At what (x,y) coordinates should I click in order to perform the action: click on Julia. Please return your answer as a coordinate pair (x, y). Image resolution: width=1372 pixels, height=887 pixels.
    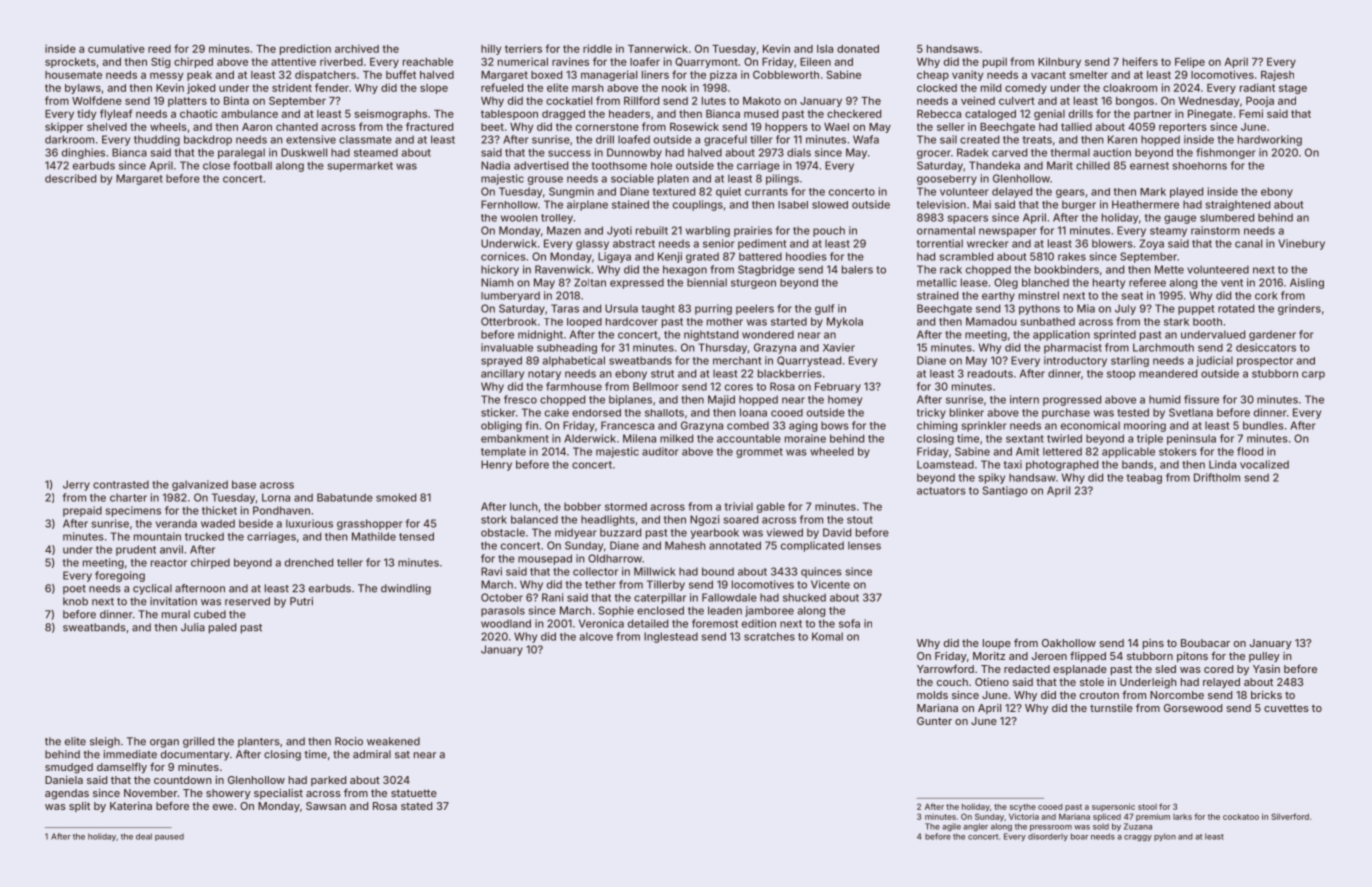
    Looking at the image, I should click on (193, 627).
